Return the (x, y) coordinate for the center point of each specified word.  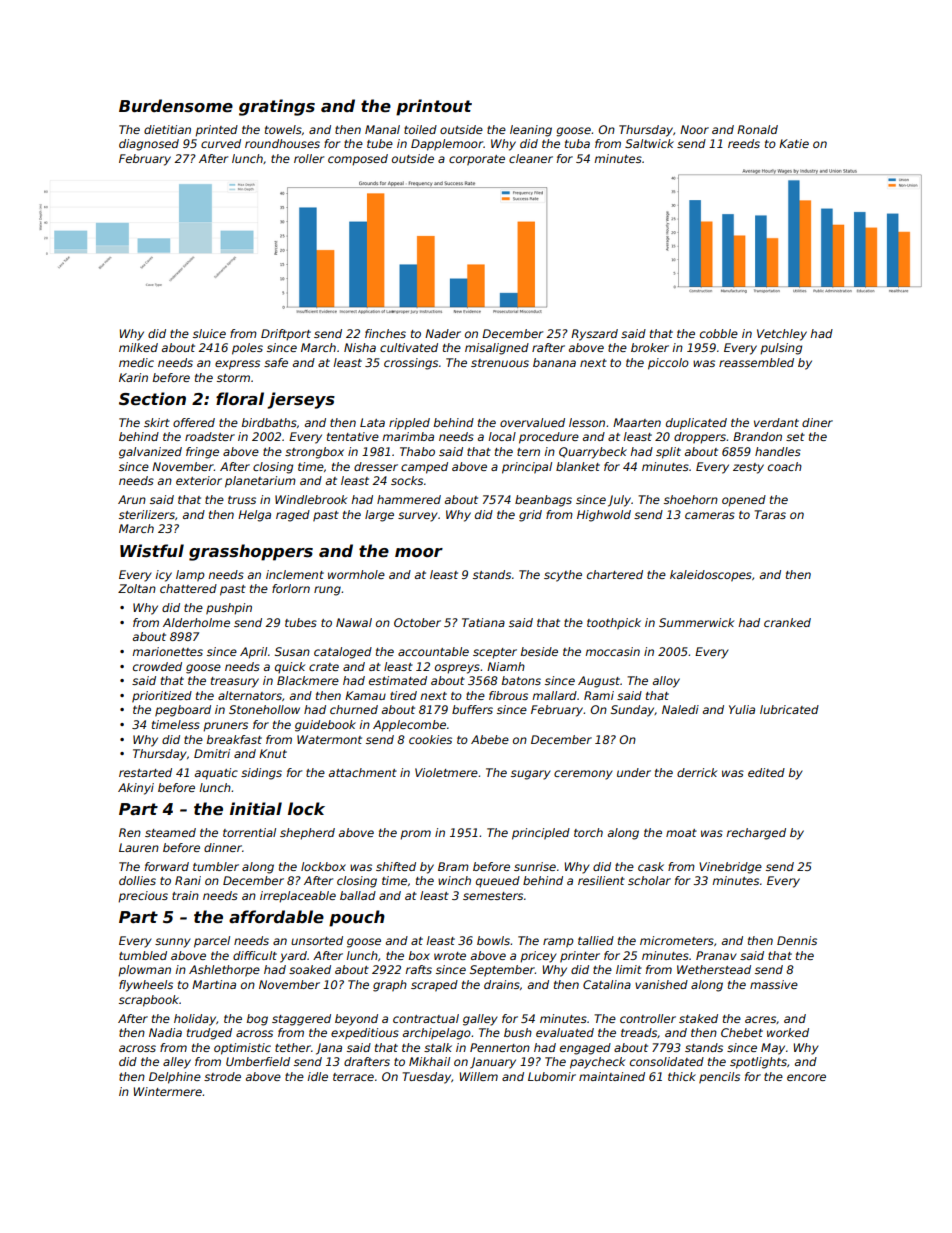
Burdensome (176, 106)
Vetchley (782, 335)
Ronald (757, 129)
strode (222, 1076)
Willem (479, 1076)
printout (434, 107)
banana (554, 362)
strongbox (314, 453)
